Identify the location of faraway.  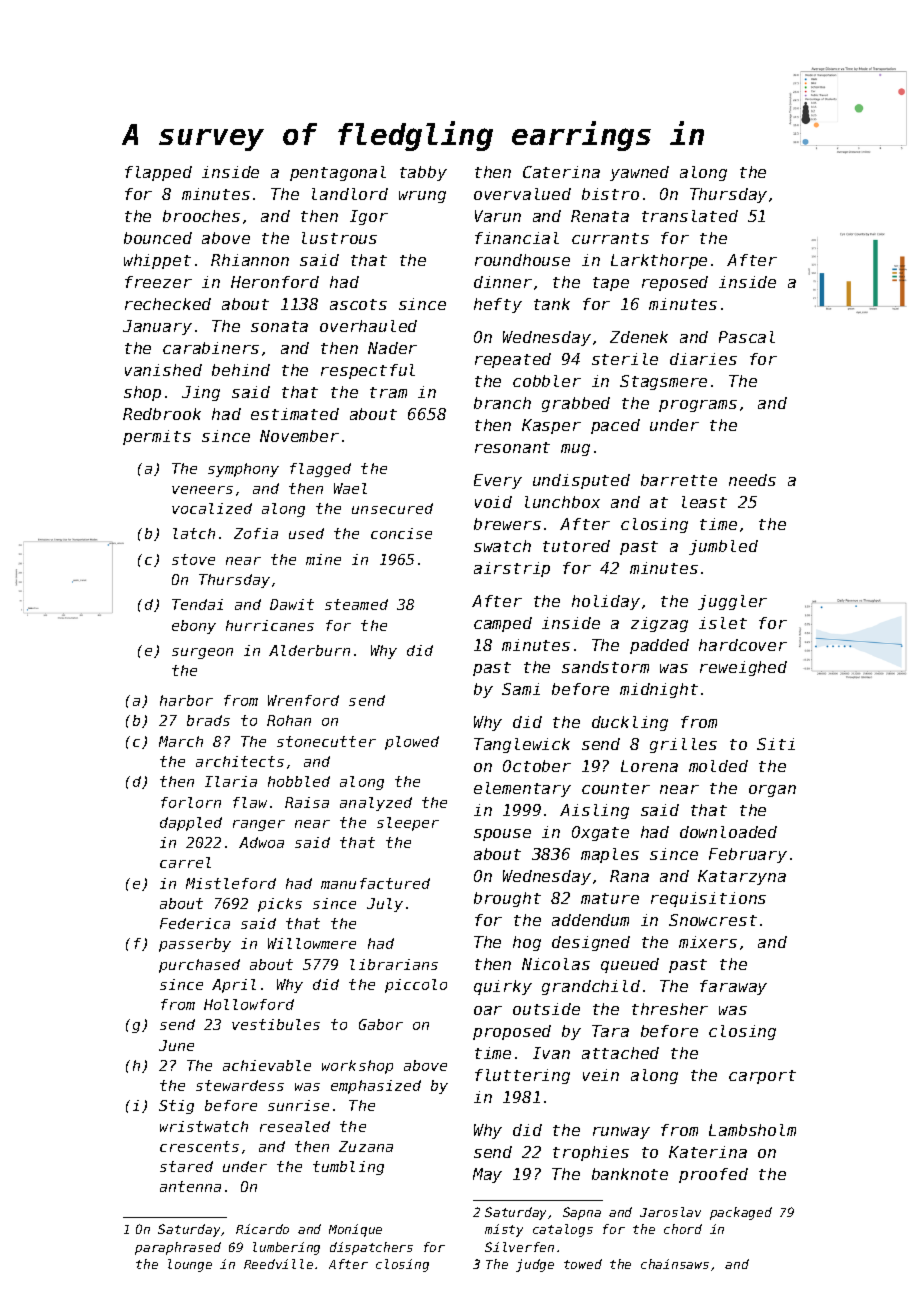
(733, 987).
